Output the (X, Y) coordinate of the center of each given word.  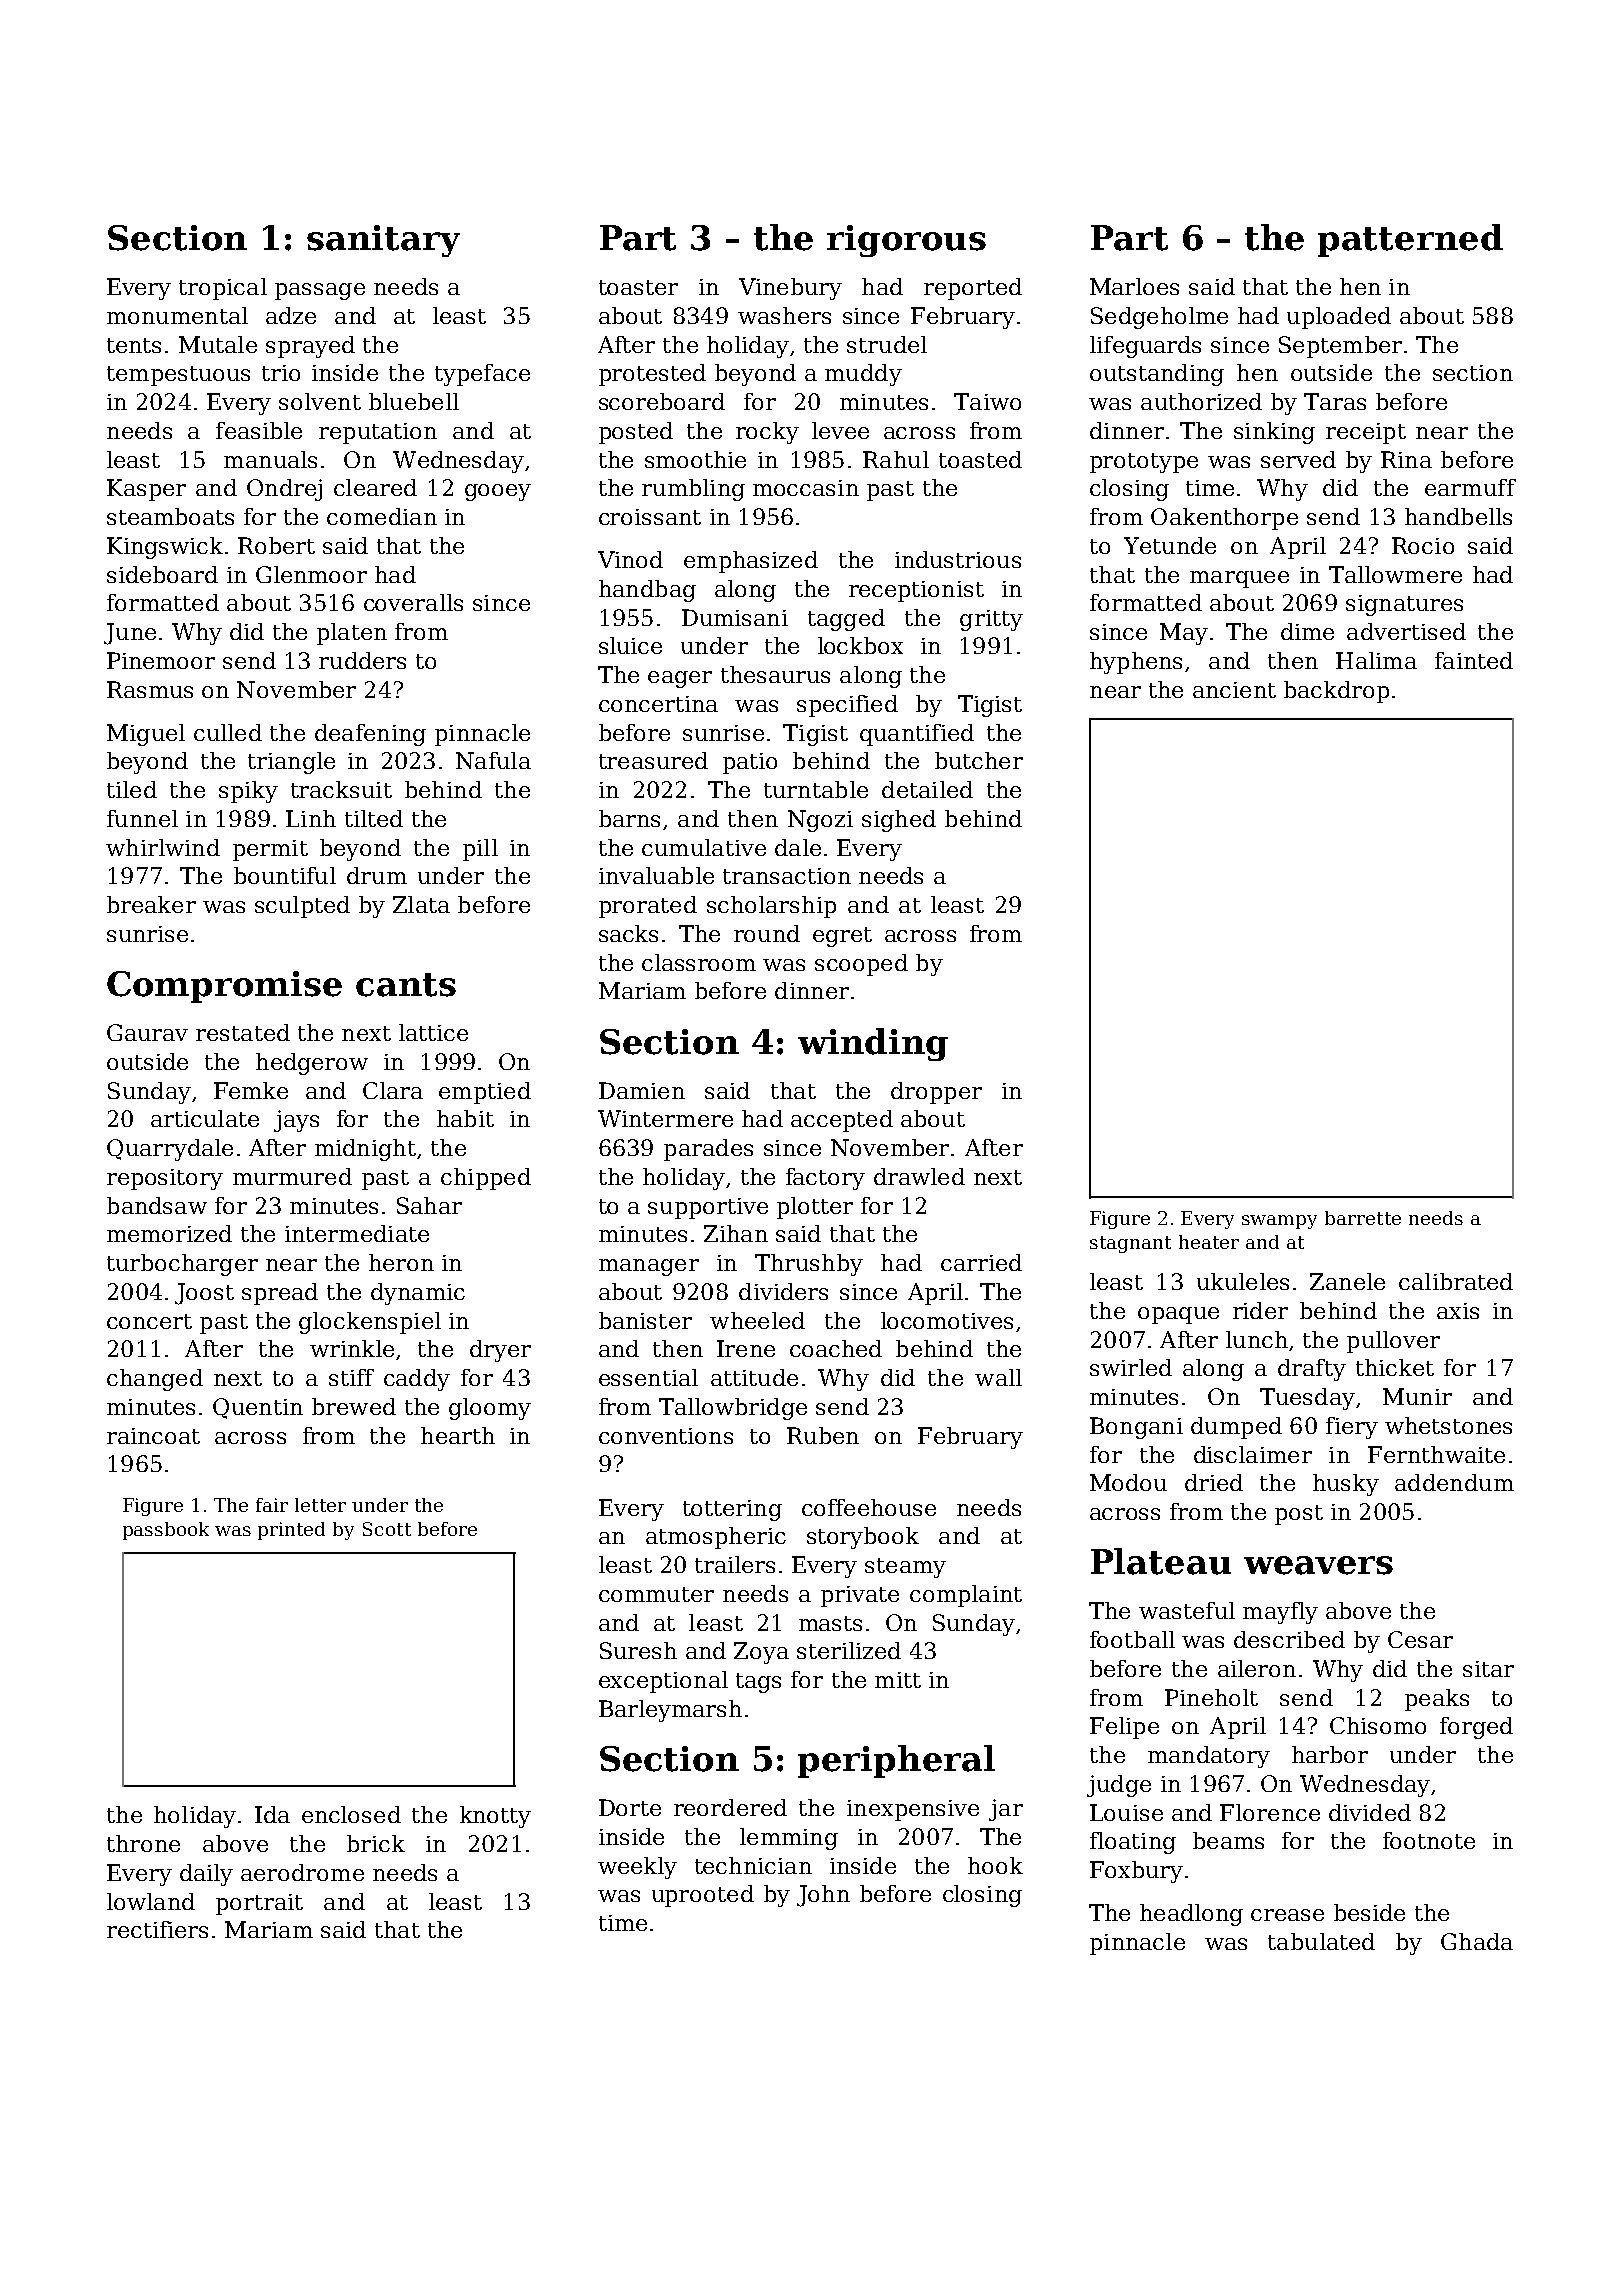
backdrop (1336, 692)
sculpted (302, 907)
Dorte (630, 1807)
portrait (259, 1904)
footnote (1429, 1840)
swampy (1279, 1222)
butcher (979, 760)
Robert (276, 545)
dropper (936, 1093)
